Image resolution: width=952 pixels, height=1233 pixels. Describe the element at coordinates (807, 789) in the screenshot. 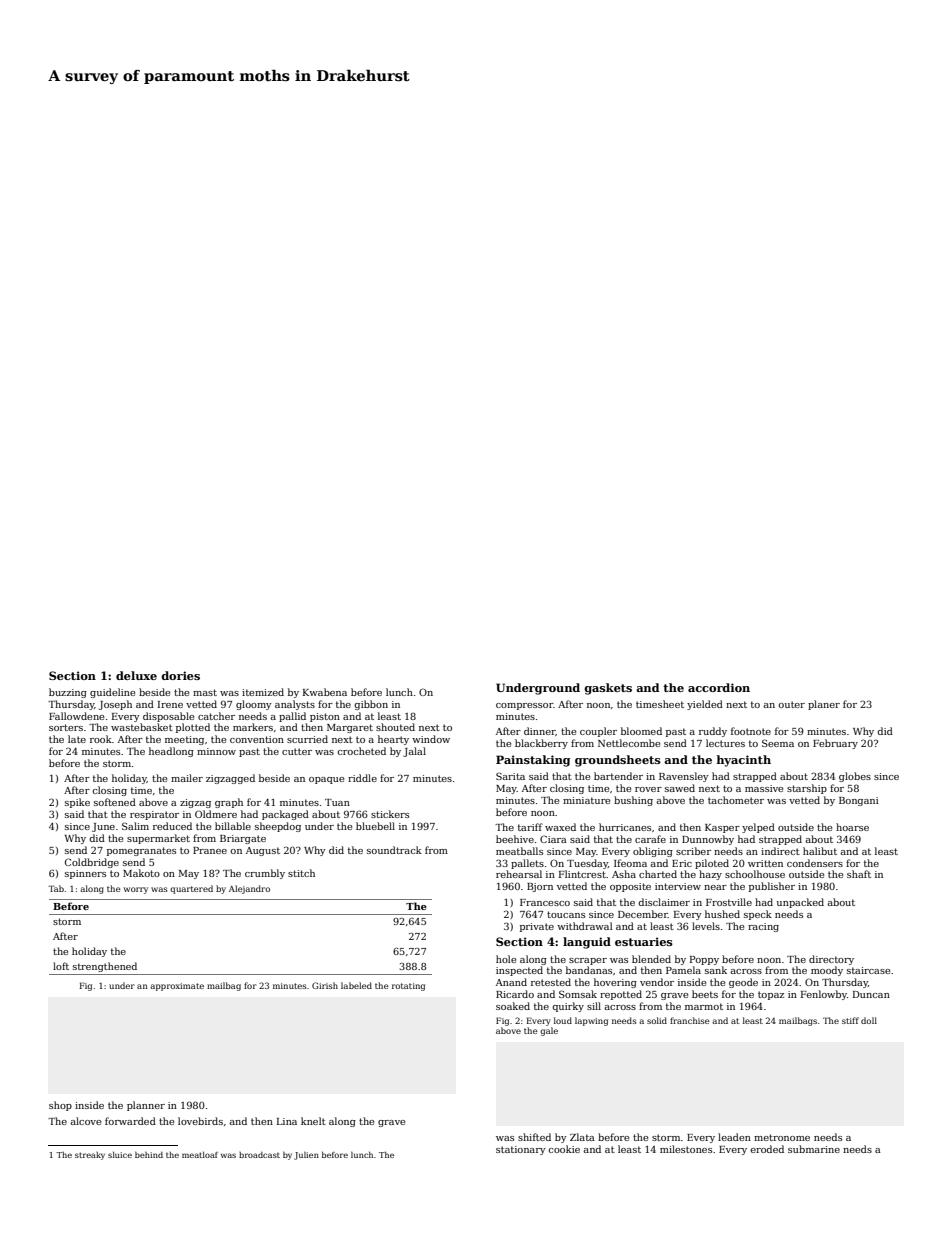

I see `starship` at that location.
